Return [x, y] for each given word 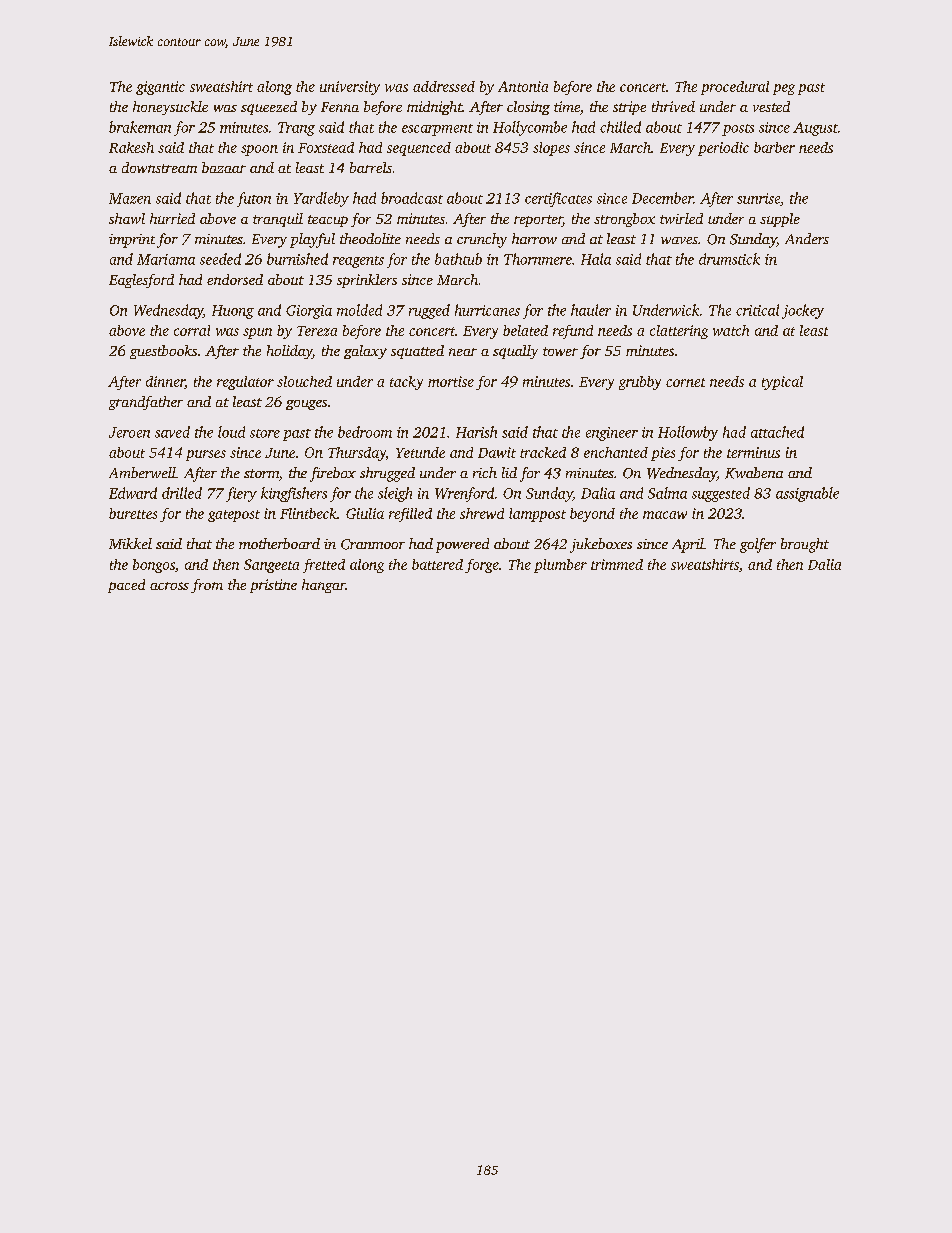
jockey [803, 311]
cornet [685, 382]
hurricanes [487, 310]
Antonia [523, 86]
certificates [558, 199]
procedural [735, 88]
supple [780, 220]
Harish [476, 432]
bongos [154, 566]
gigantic [160, 88]
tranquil [278, 220]
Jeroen [129, 432]
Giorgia [309, 312]
